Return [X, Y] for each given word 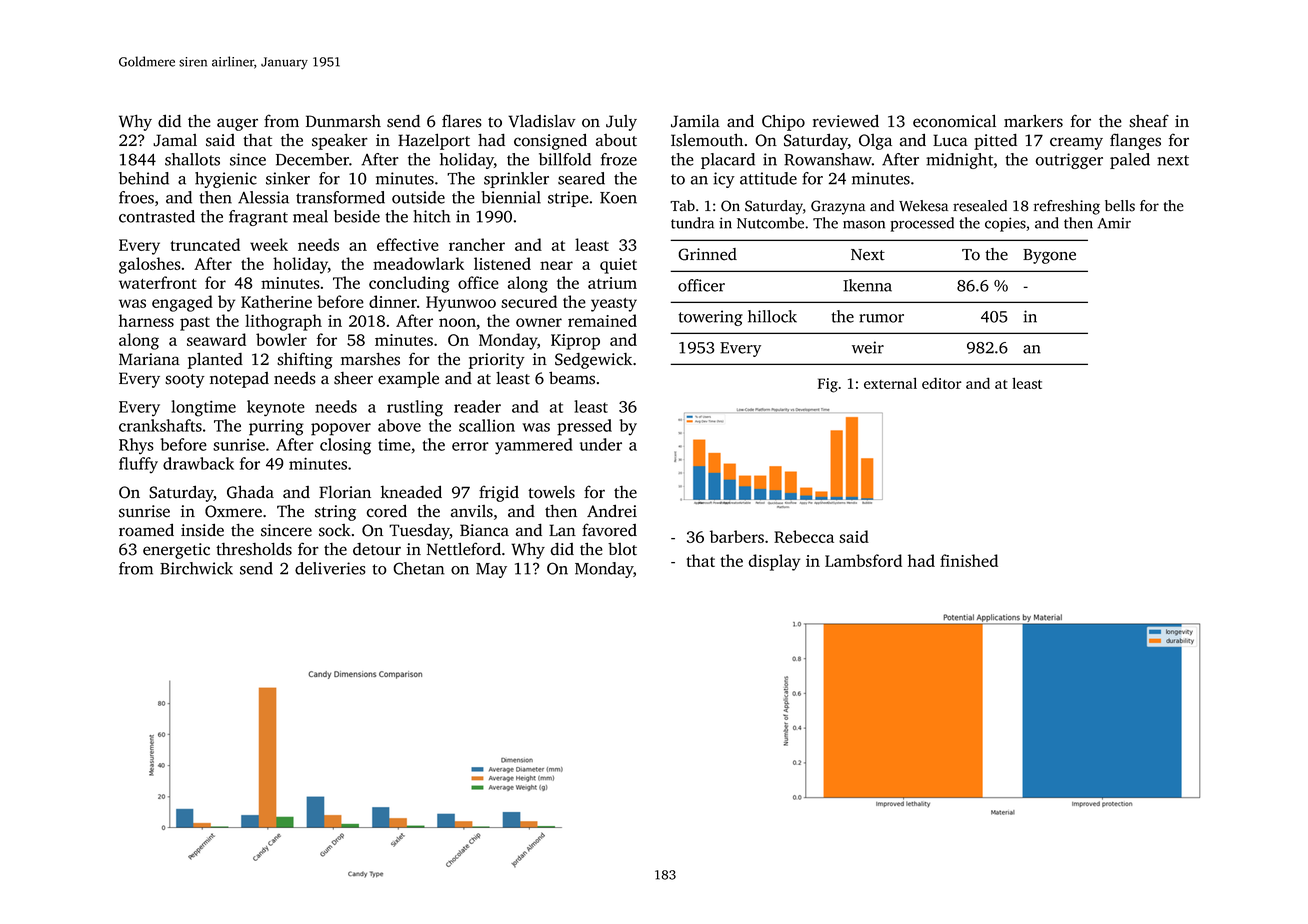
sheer [353, 378]
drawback [198, 463]
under [601, 444]
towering [710, 318]
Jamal [175, 140]
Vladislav [542, 121]
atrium [612, 283]
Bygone [1049, 256]
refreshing [1067, 207]
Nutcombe [770, 223]
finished [969, 560]
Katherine [276, 301]
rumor [881, 318]
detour [377, 549]
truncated [205, 244]
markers [1033, 121]
